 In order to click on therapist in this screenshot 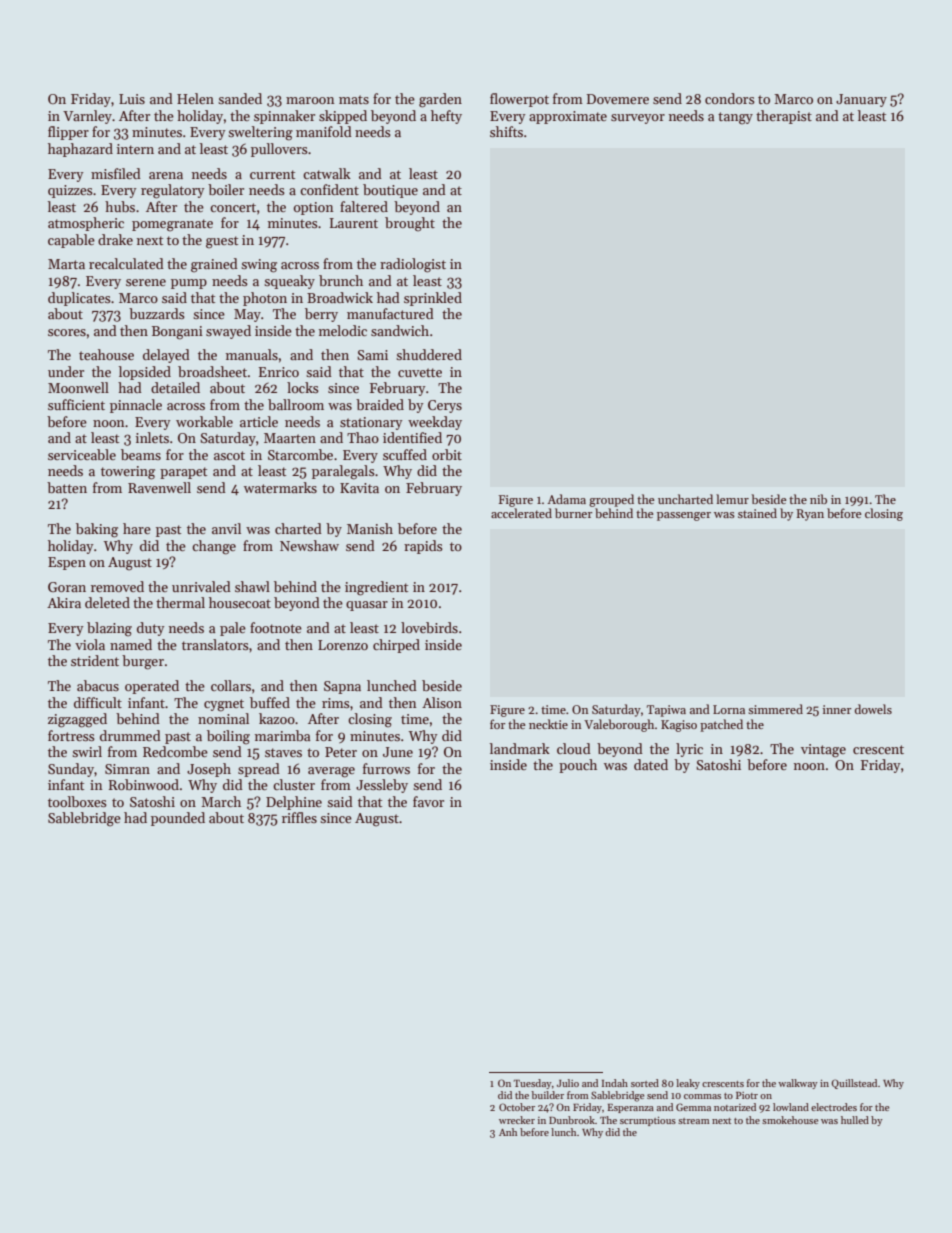, I will do `click(784, 117)`.
